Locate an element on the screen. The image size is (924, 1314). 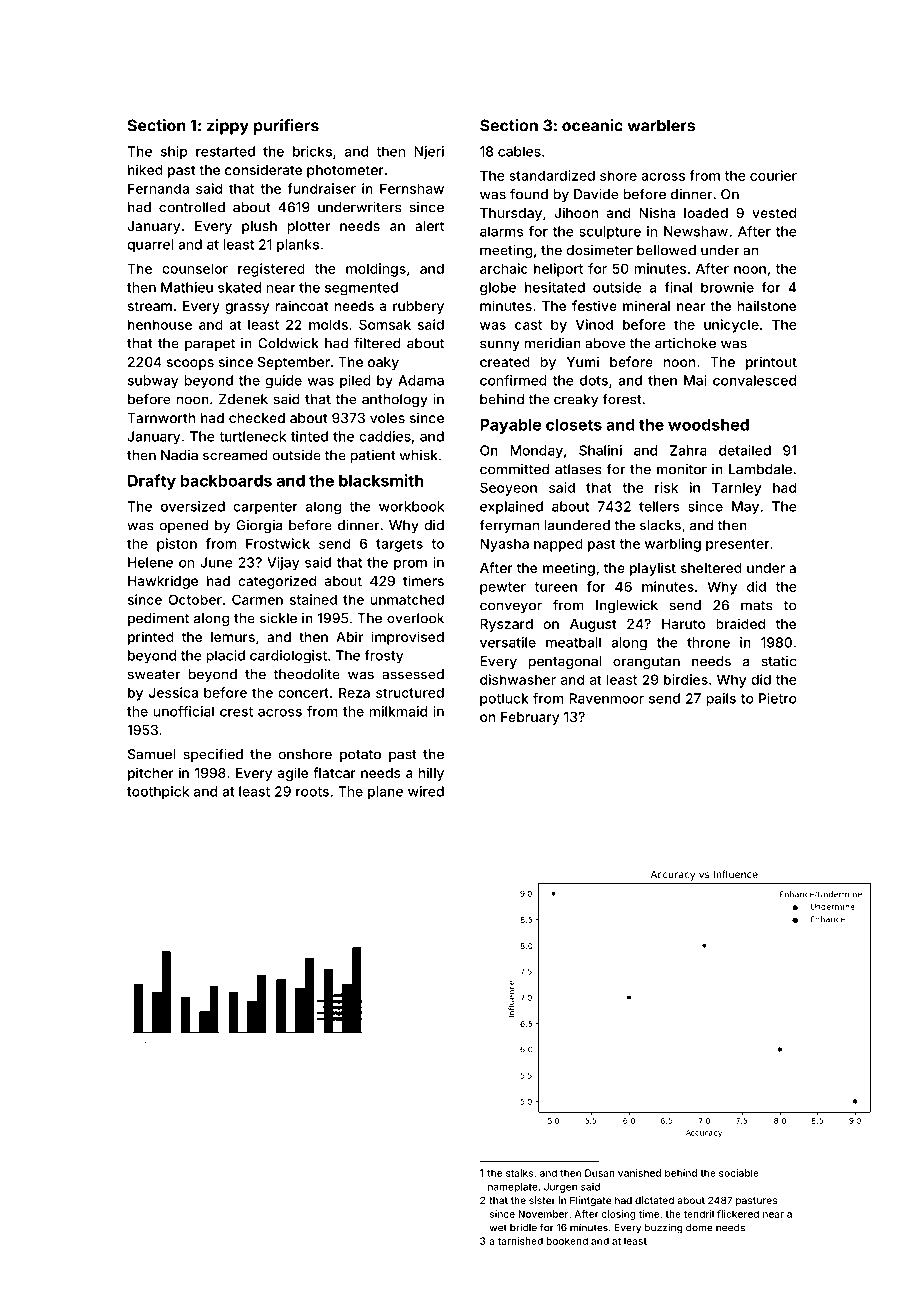
zippy is located at coordinates (228, 127).
